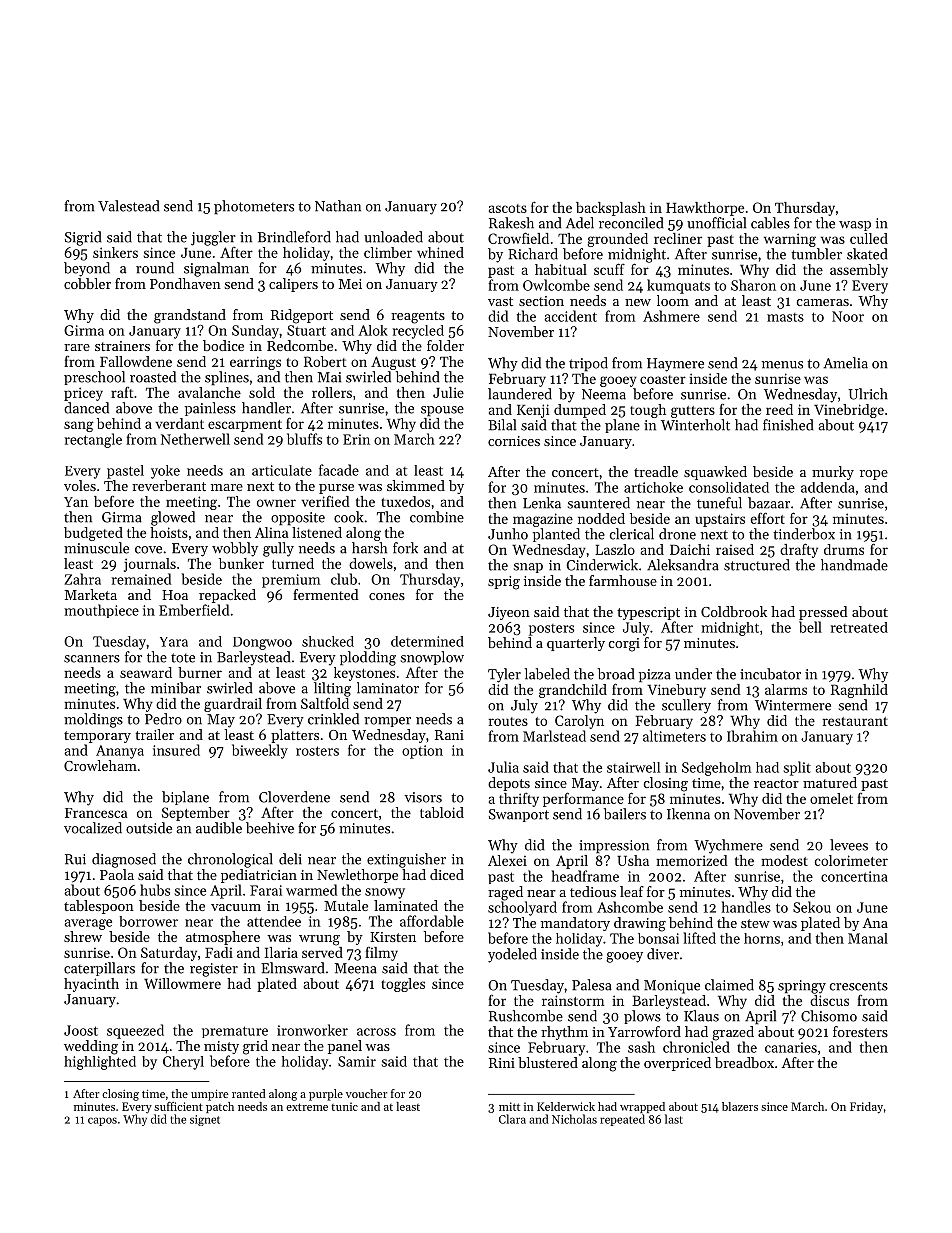 This screenshot has width=952, height=1233. What do you see at coordinates (101, 611) in the screenshot?
I see `mouthpiece` at bounding box center [101, 611].
